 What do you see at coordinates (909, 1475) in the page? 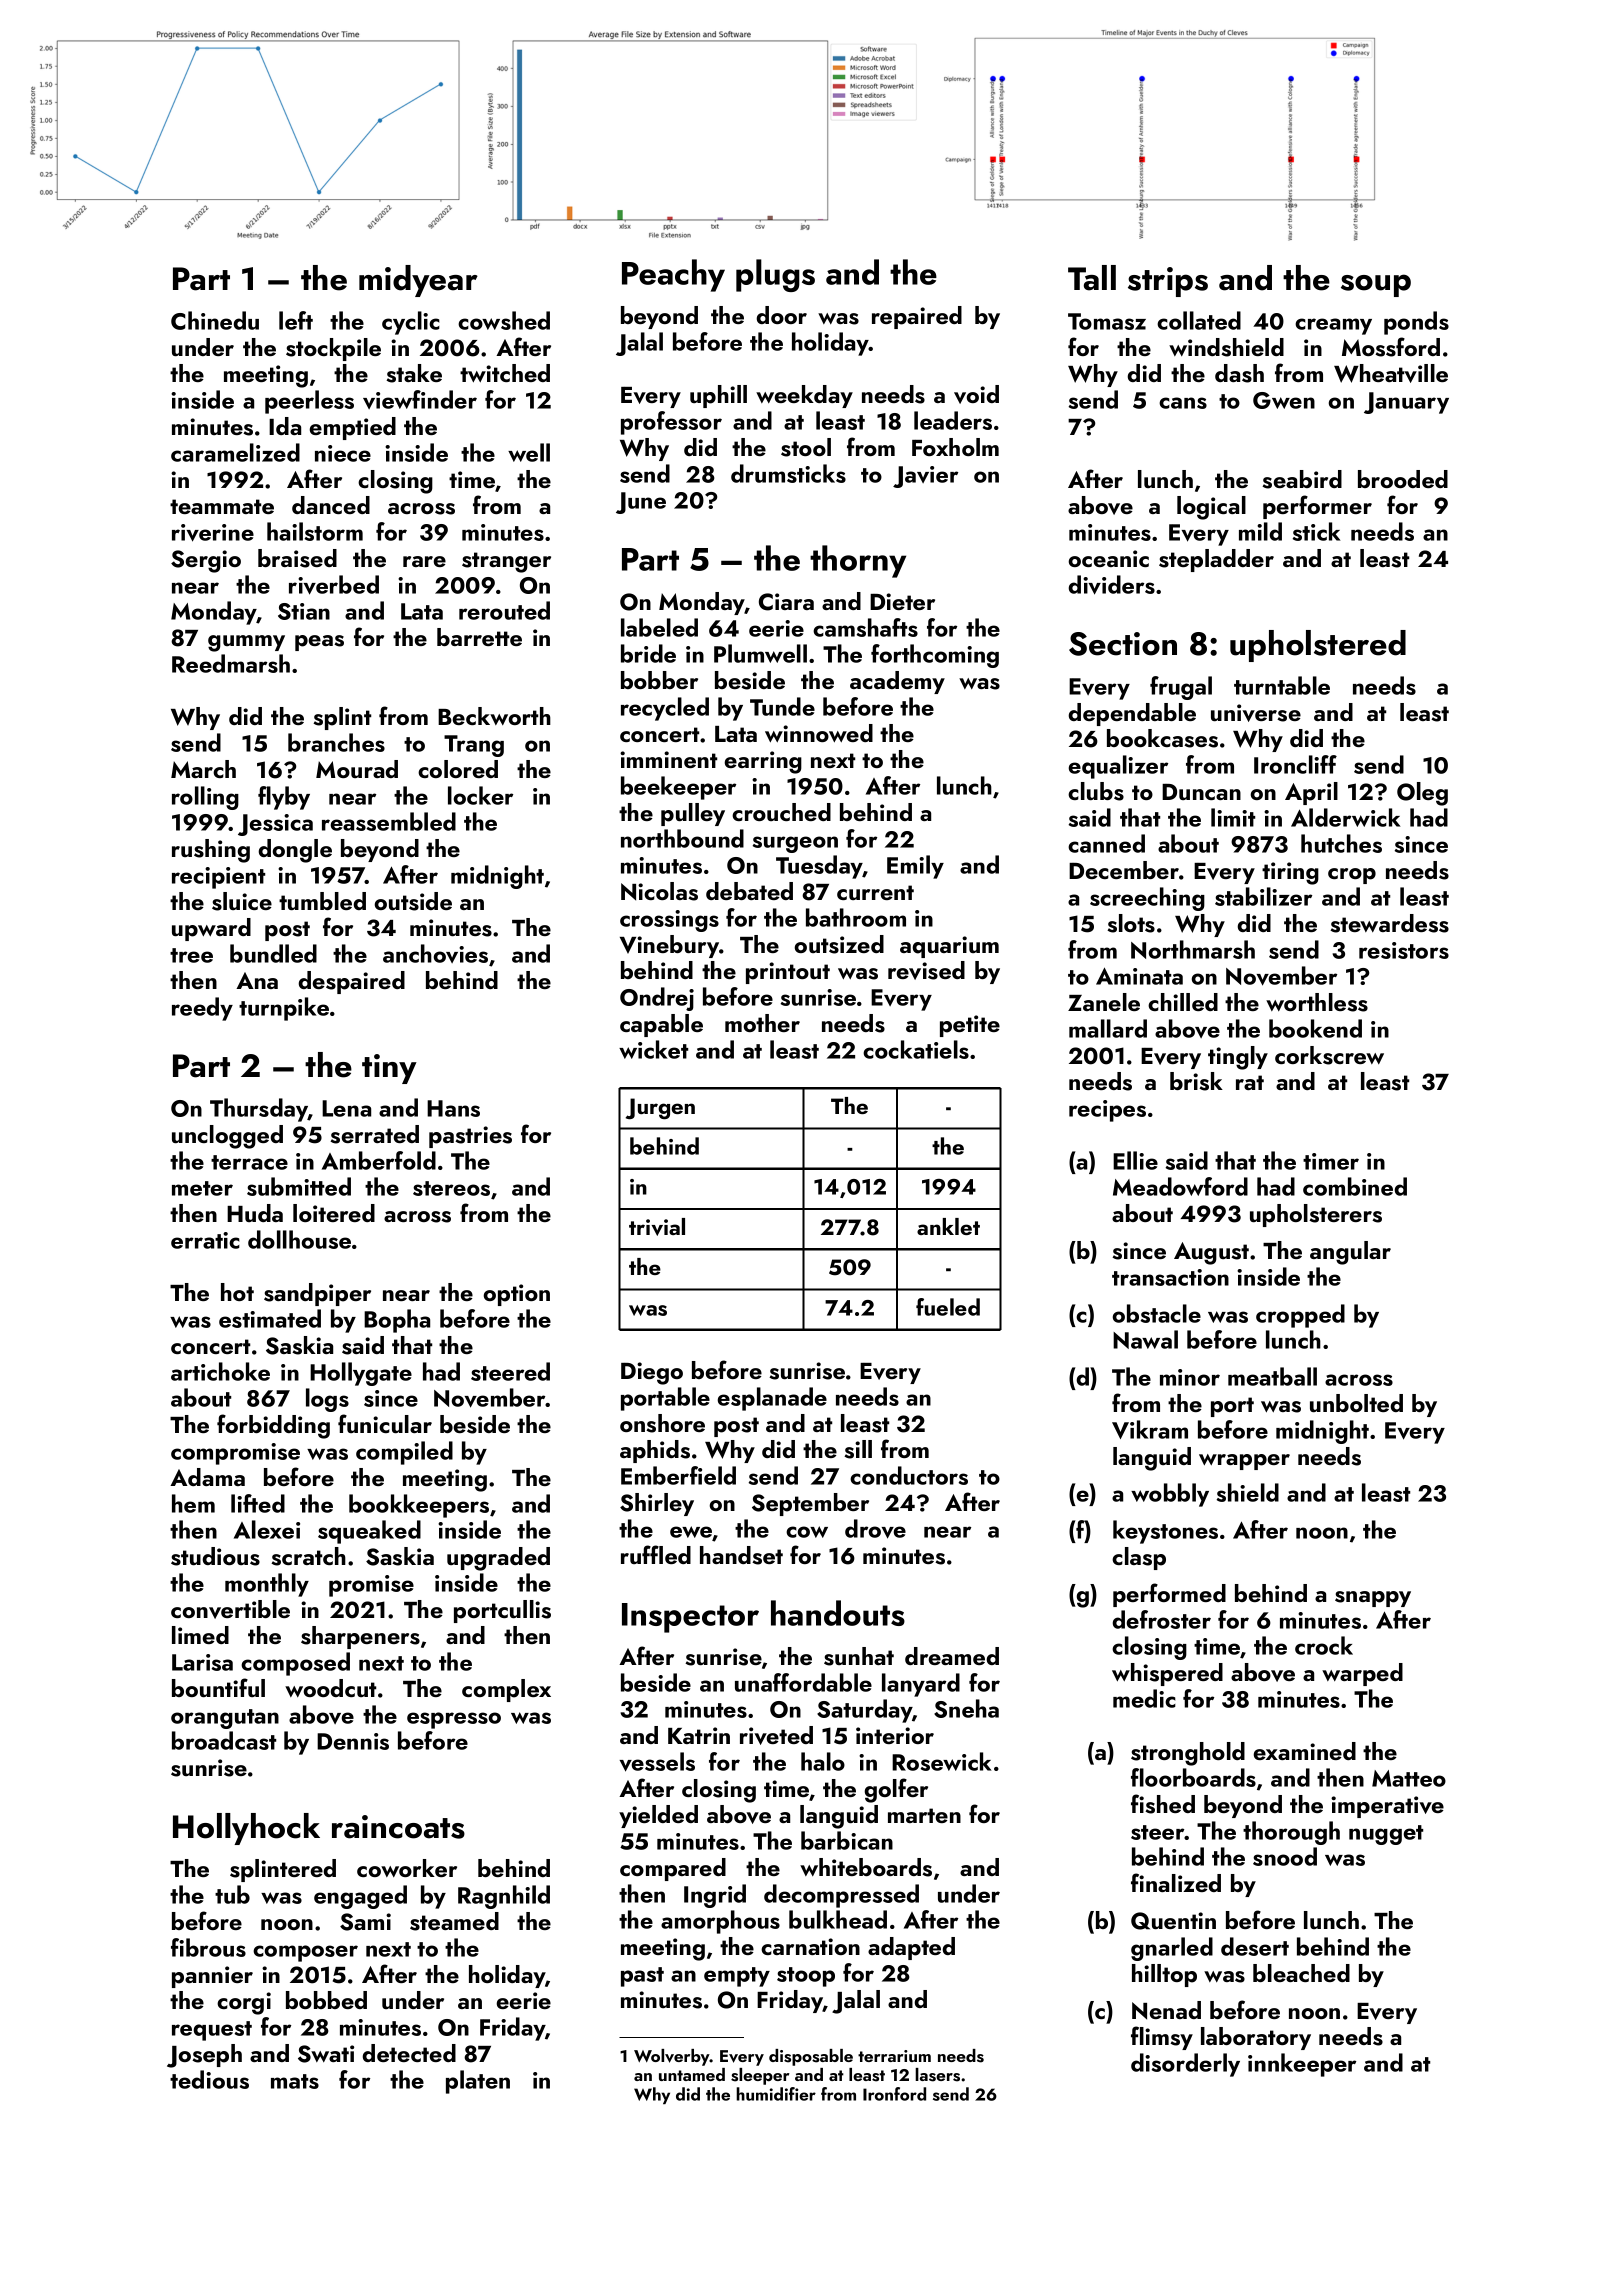
I see `conductors` at bounding box center [909, 1475].
